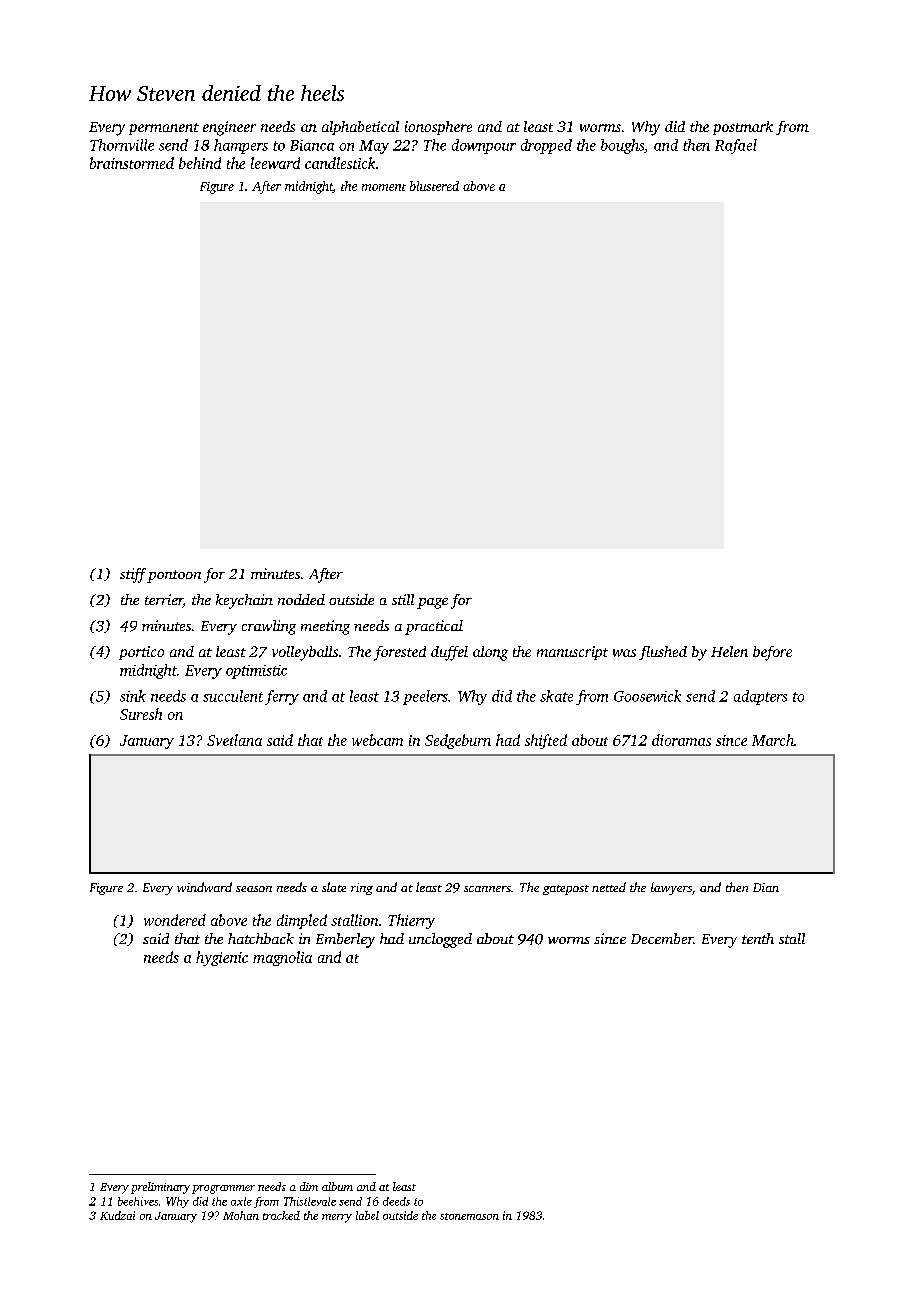  What do you see at coordinates (758, 938) in the image?
I see `tenth` at bounding box center [758, 938].
